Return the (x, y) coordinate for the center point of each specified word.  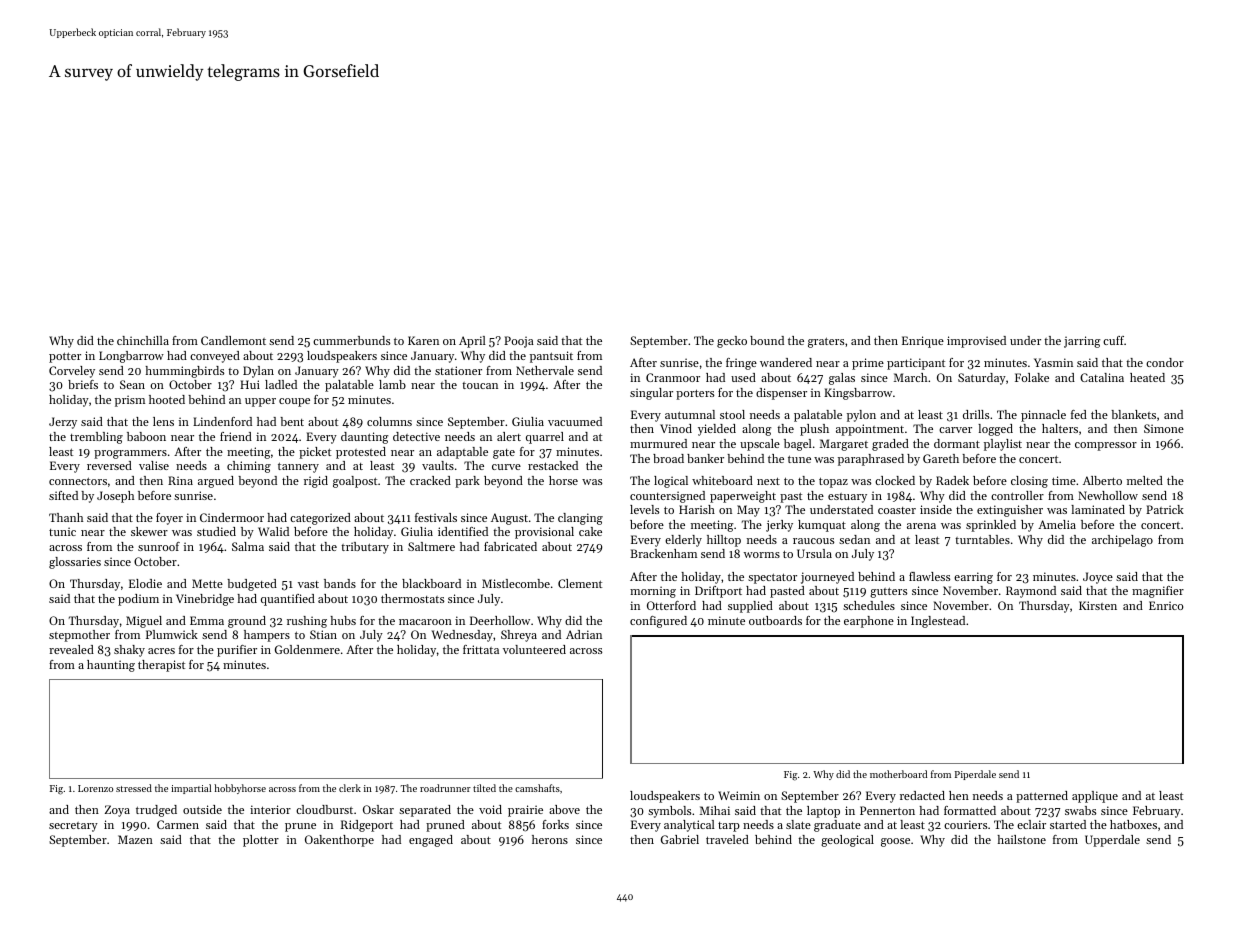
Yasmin (1053, 362)
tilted (484, 788)
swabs (1080, 810)
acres (161, 651)
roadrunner (445, 788)
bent (292, 421)
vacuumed (575, 421)
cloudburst (324, 809)
